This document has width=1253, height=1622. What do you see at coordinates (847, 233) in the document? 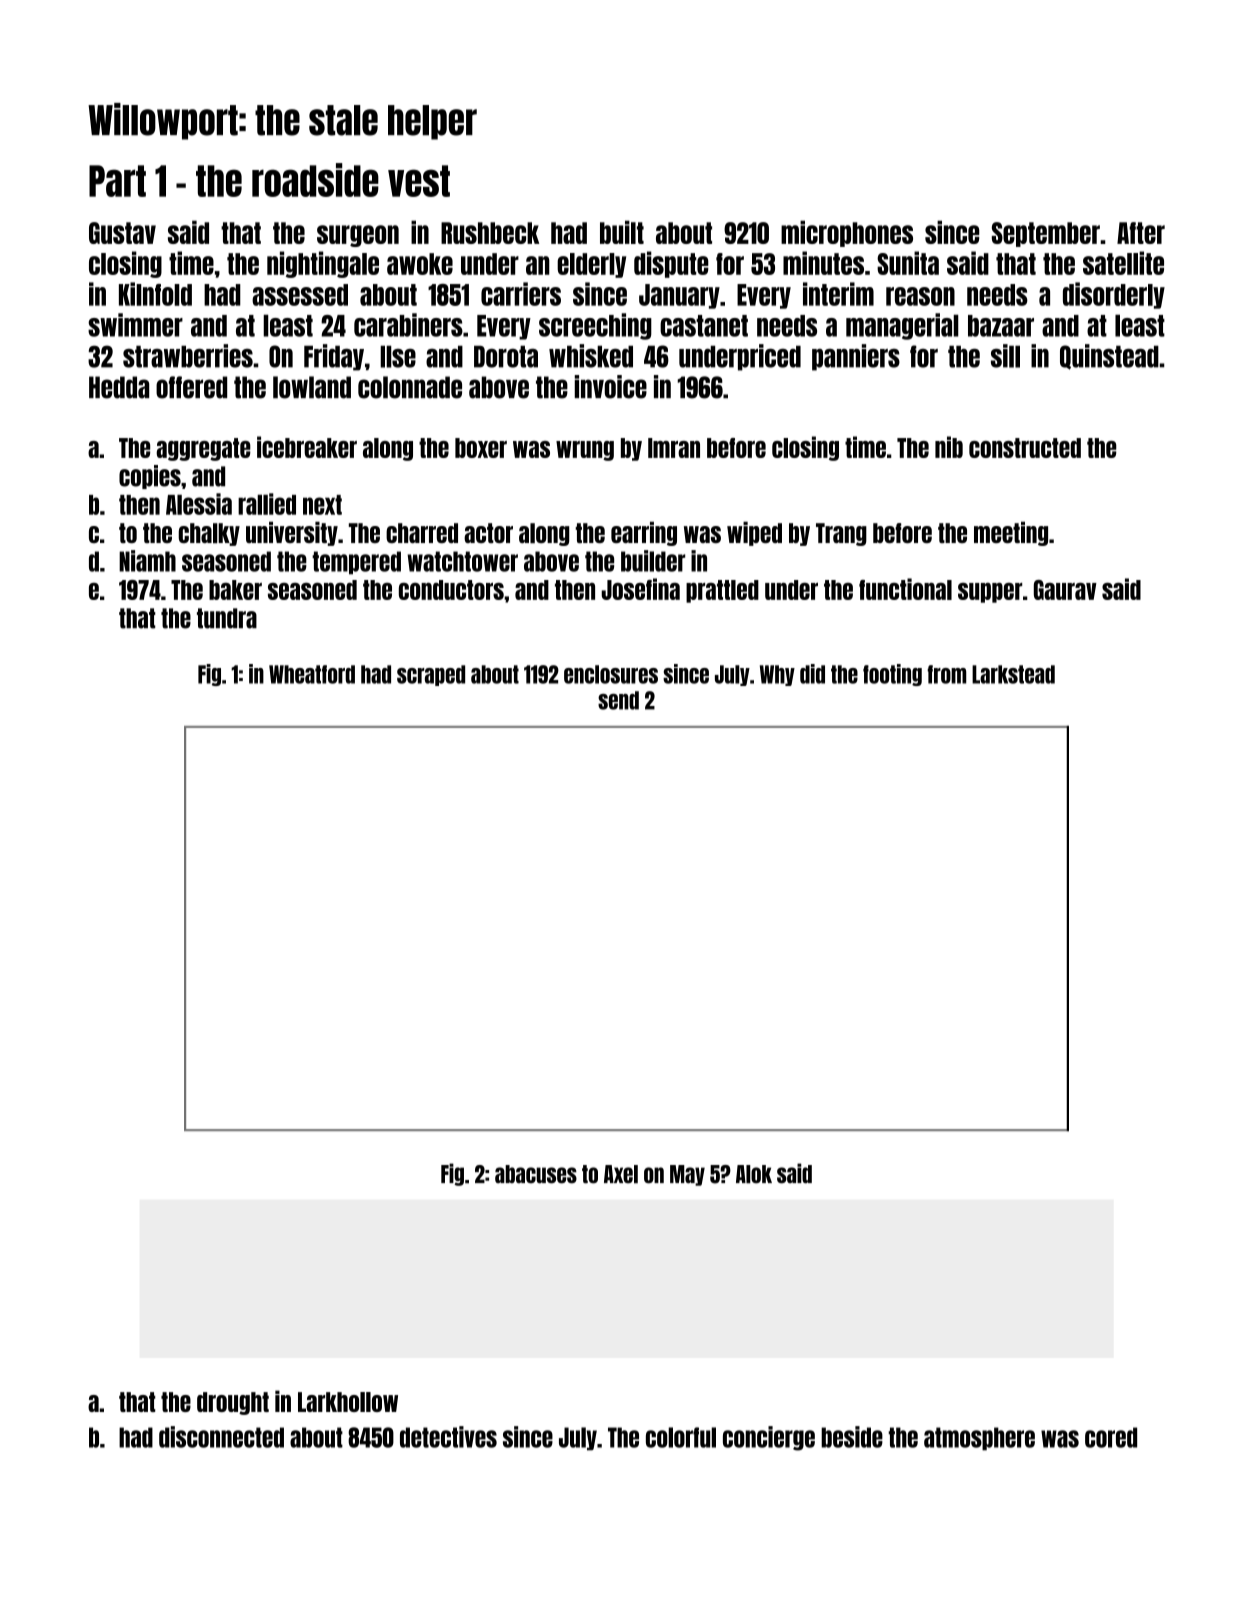
I see `microphones` at bounding box center [847, 233].
